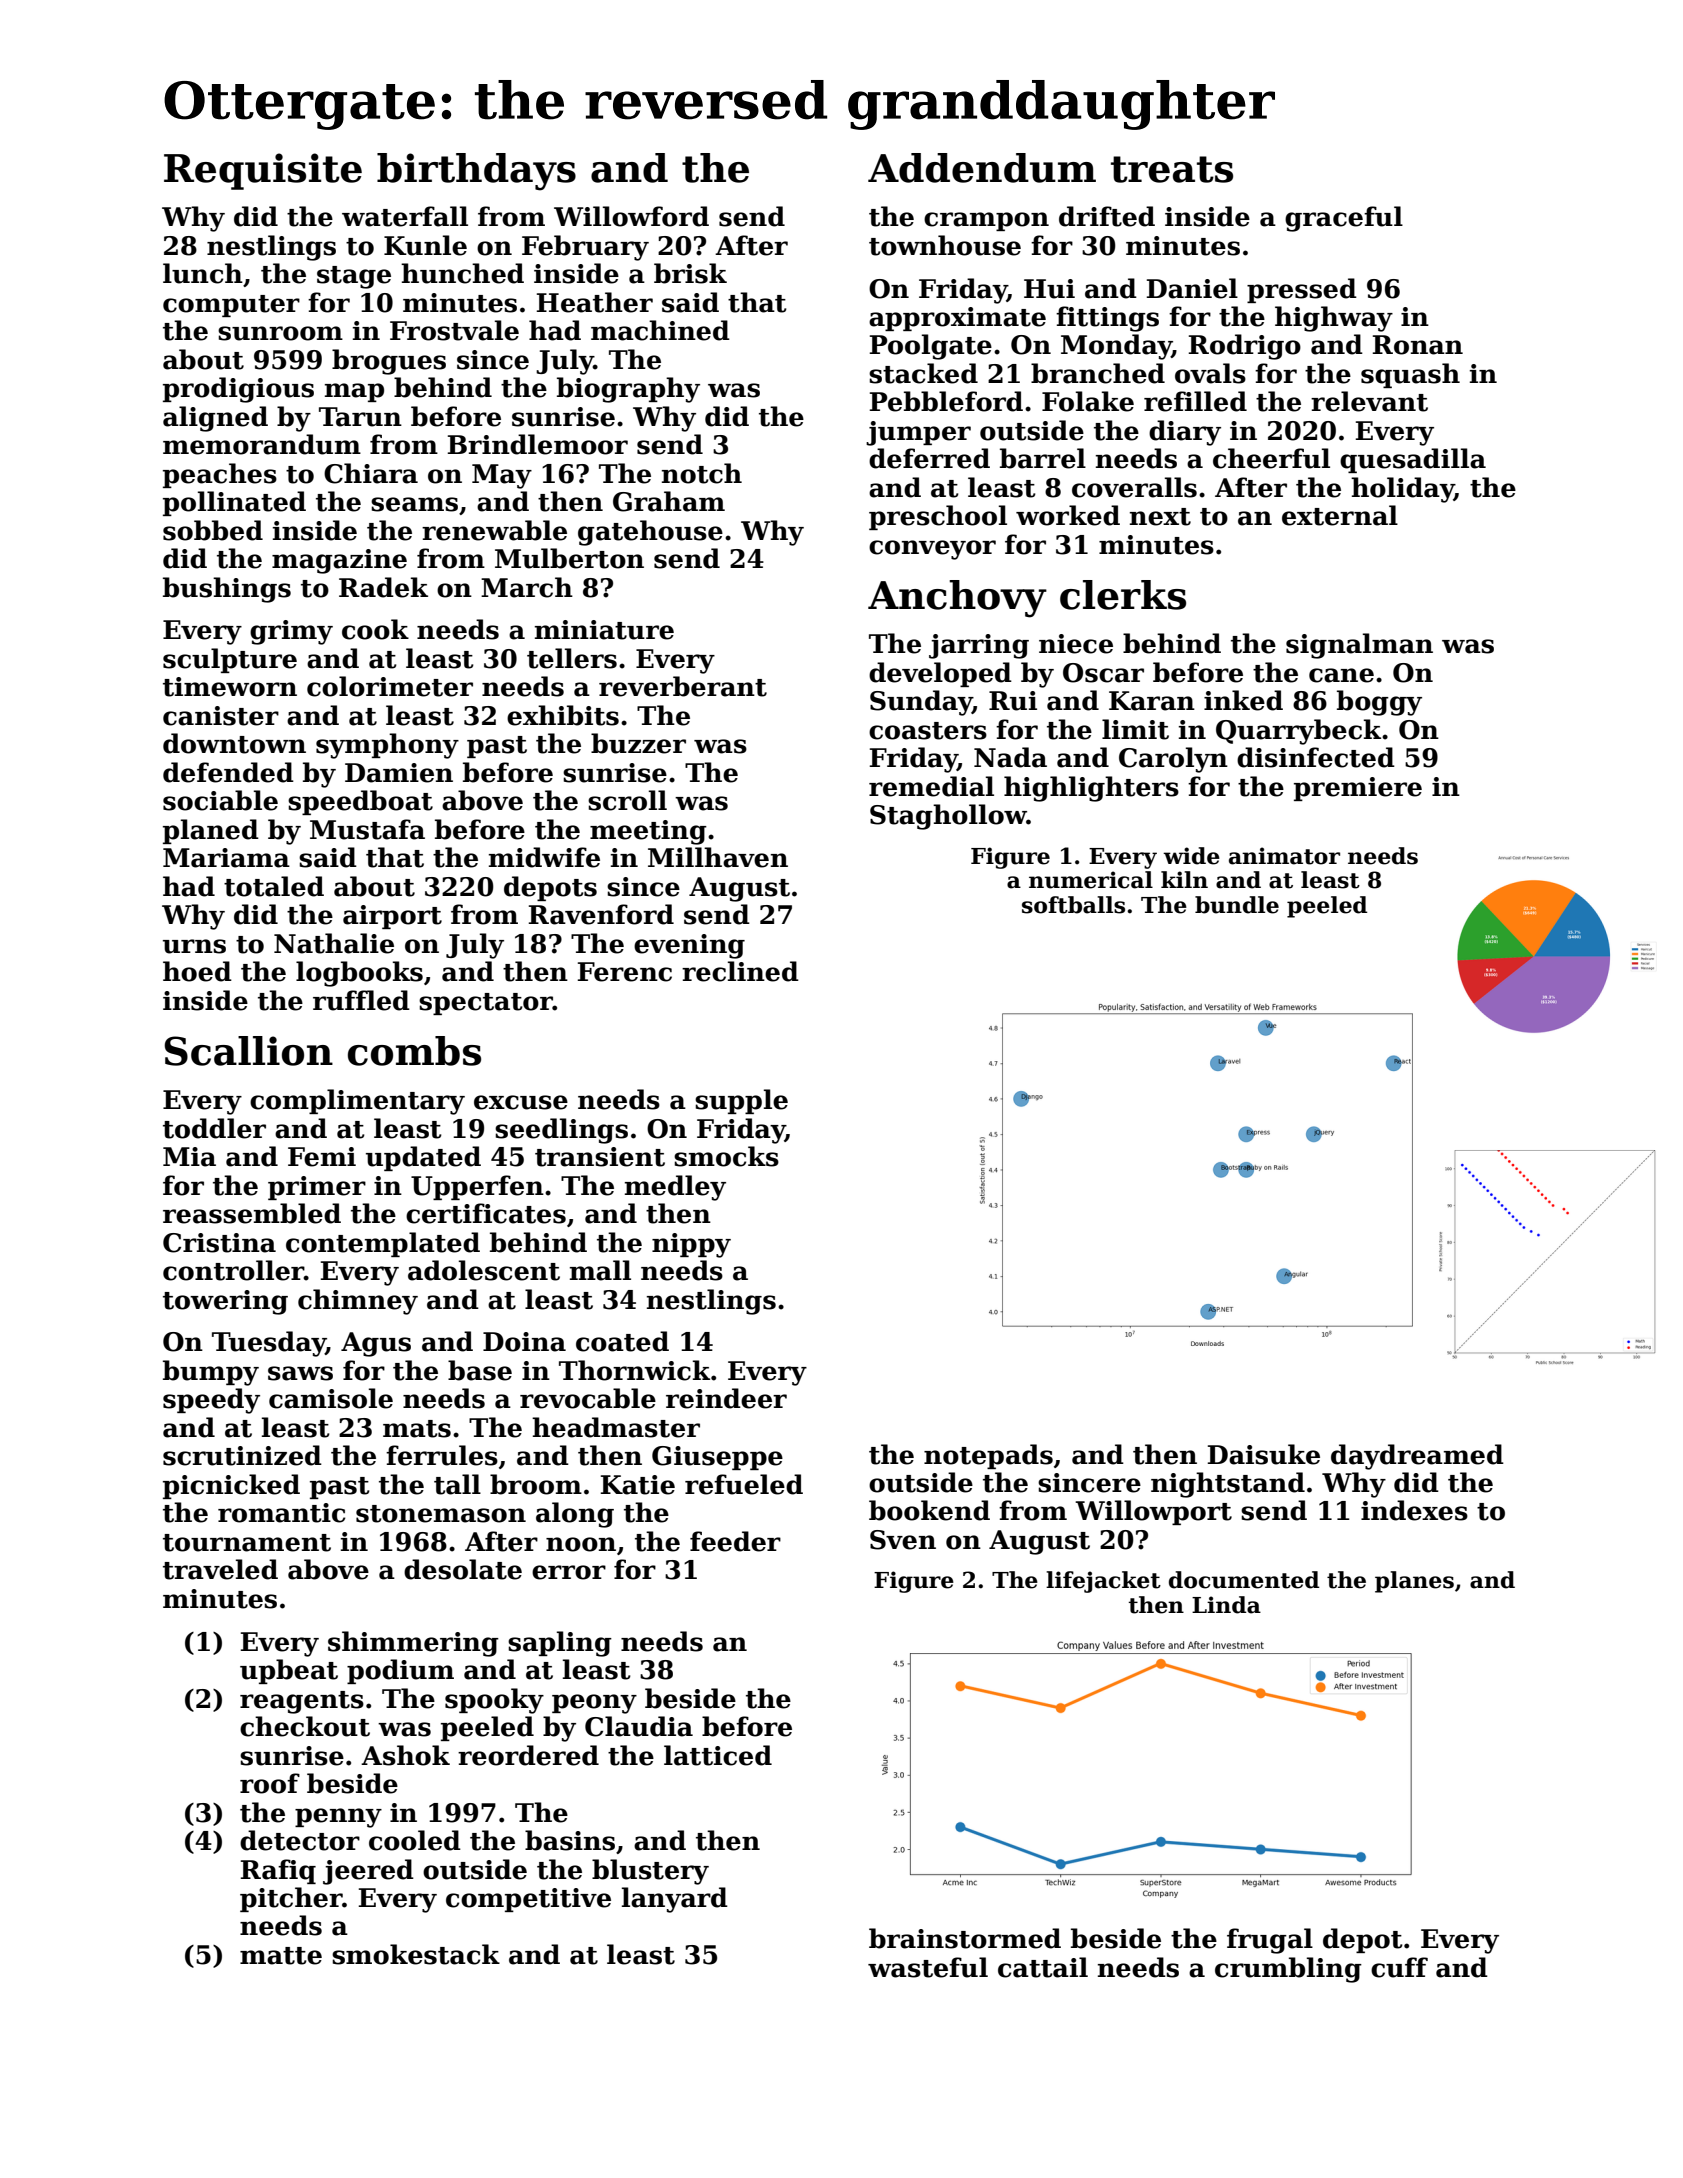  What do you see at coordinates (281, 1956) in the screenshot?
I see `matte` at bounding box center [281, 1956].
